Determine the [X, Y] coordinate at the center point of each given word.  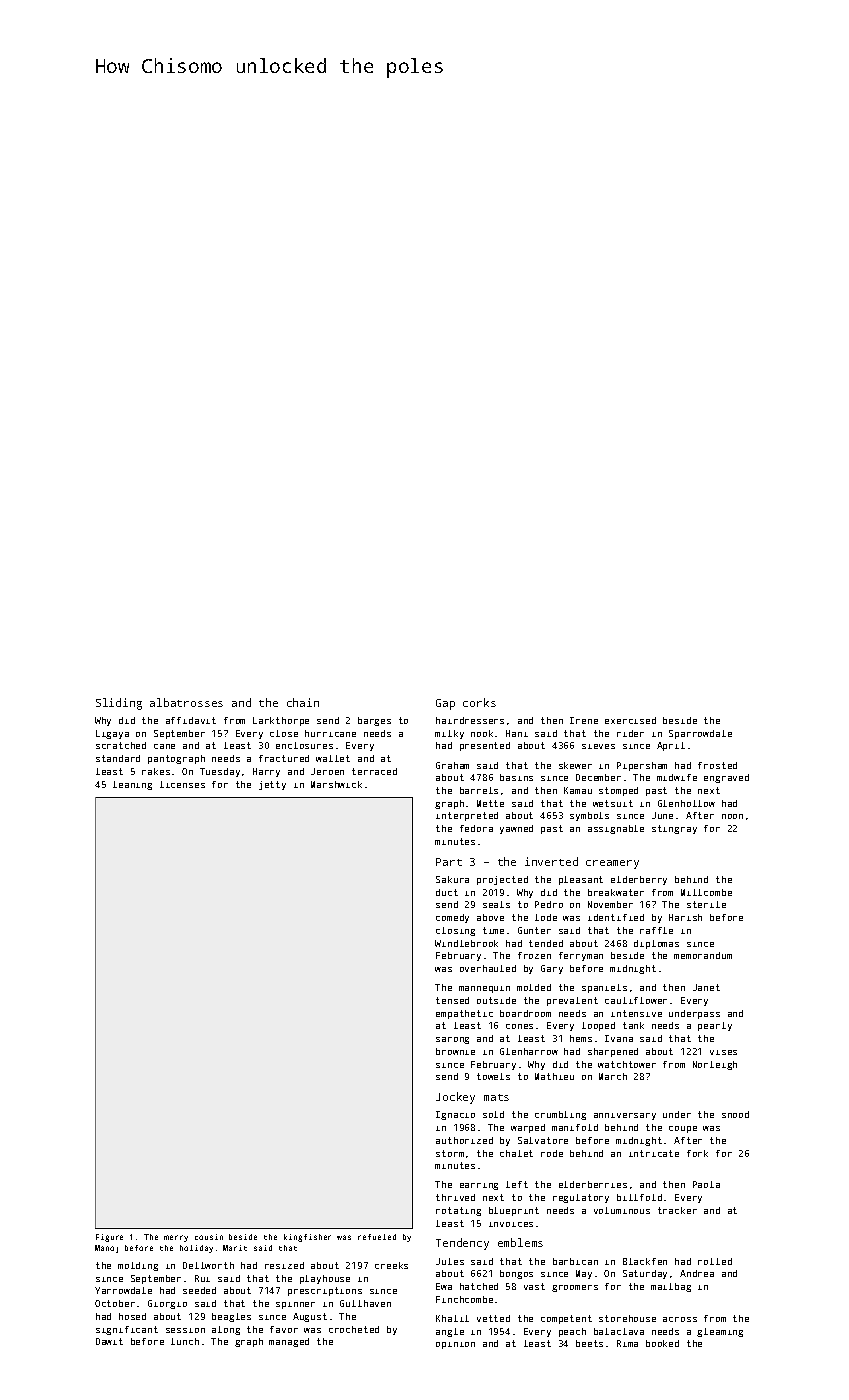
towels [493, 1076]
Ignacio [455, 1115]
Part [449, 862]
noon [732, 816]
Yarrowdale [123, 1290]
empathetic [464, 1014]
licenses [182, 784]
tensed [452, 1000]
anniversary [625, 1116]
